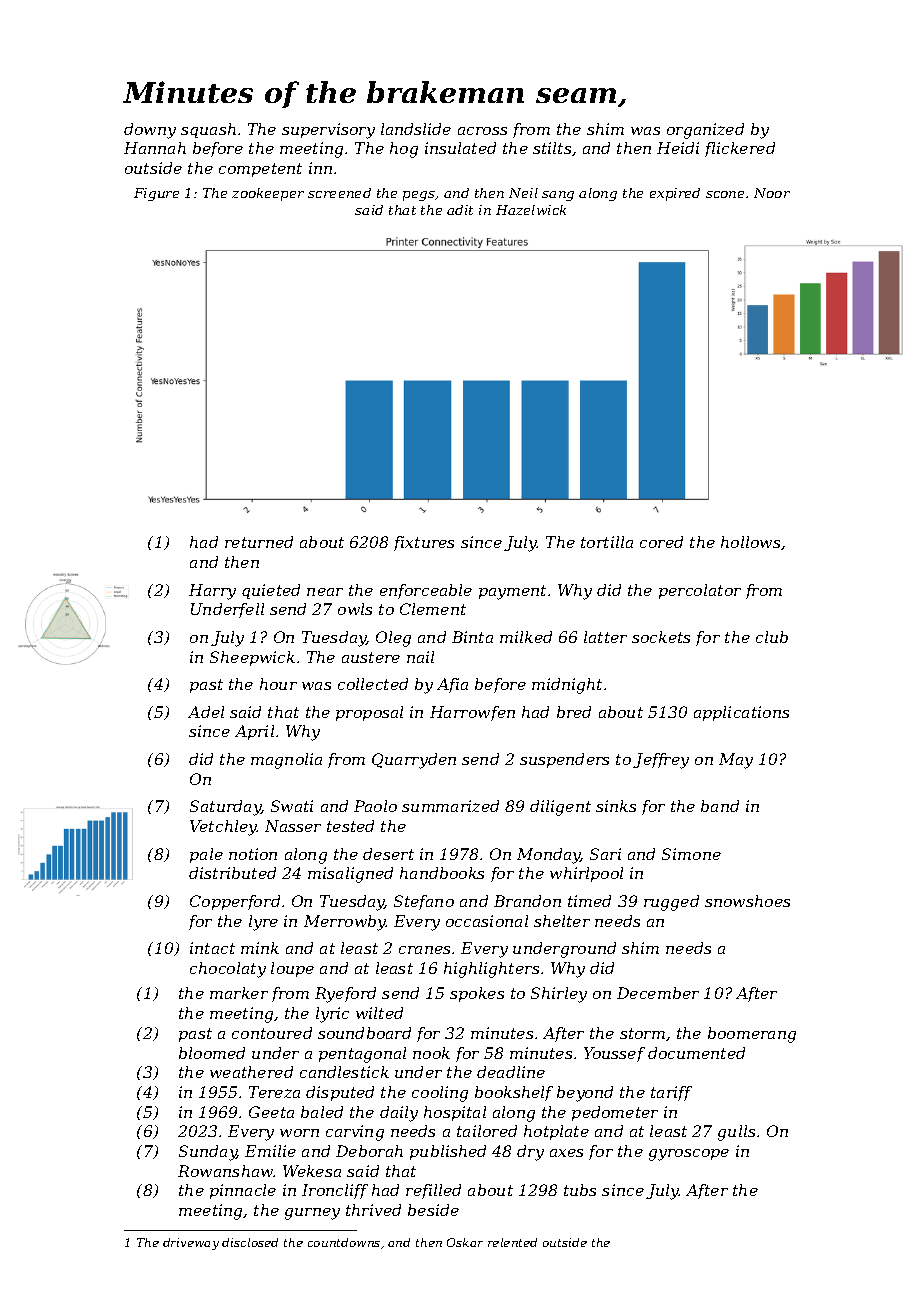 The height and width of the document is (1314, 924). I want to click on beside, so click(433, 1210).
